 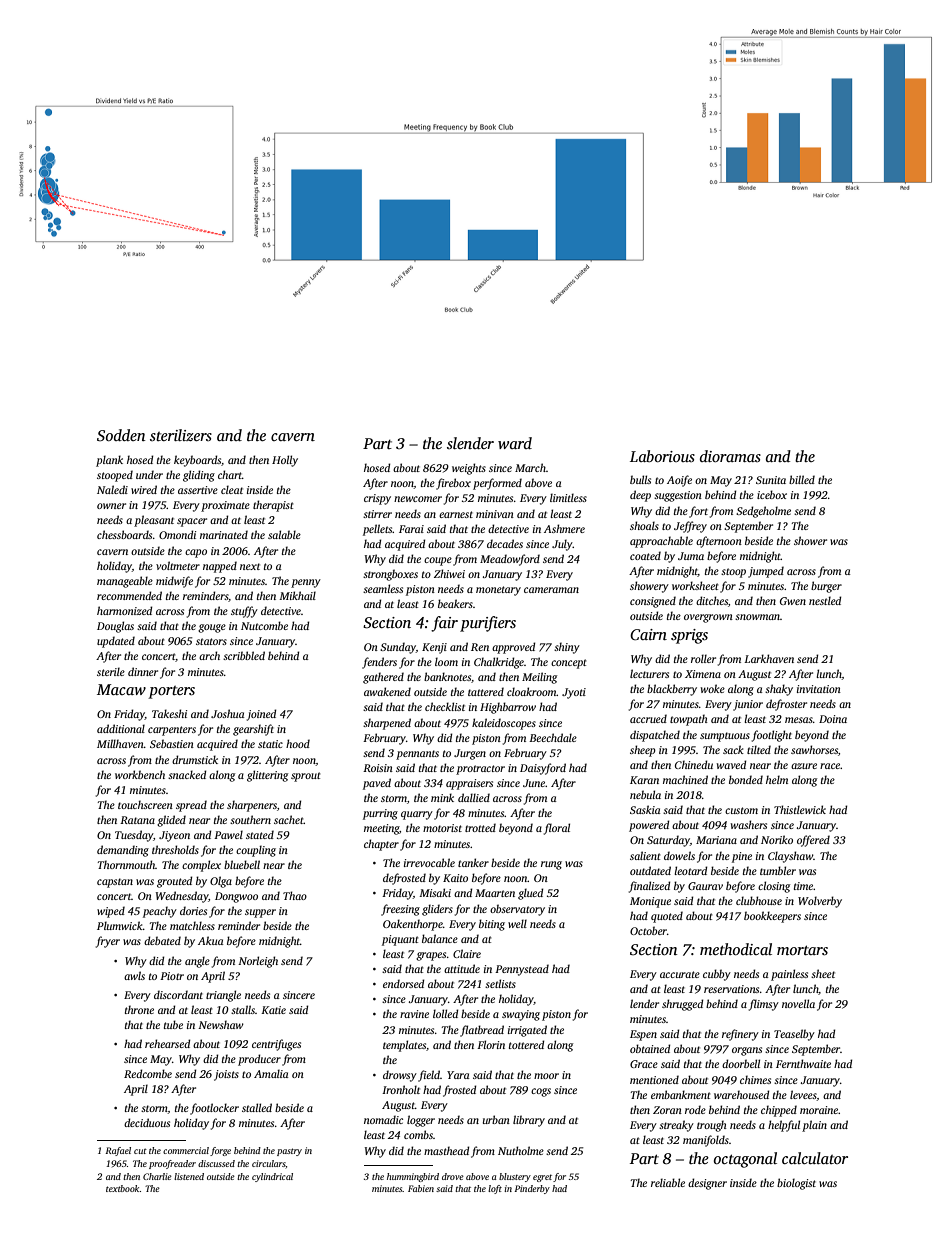 I want to click on cameraman, so click(x=551, y=590).
